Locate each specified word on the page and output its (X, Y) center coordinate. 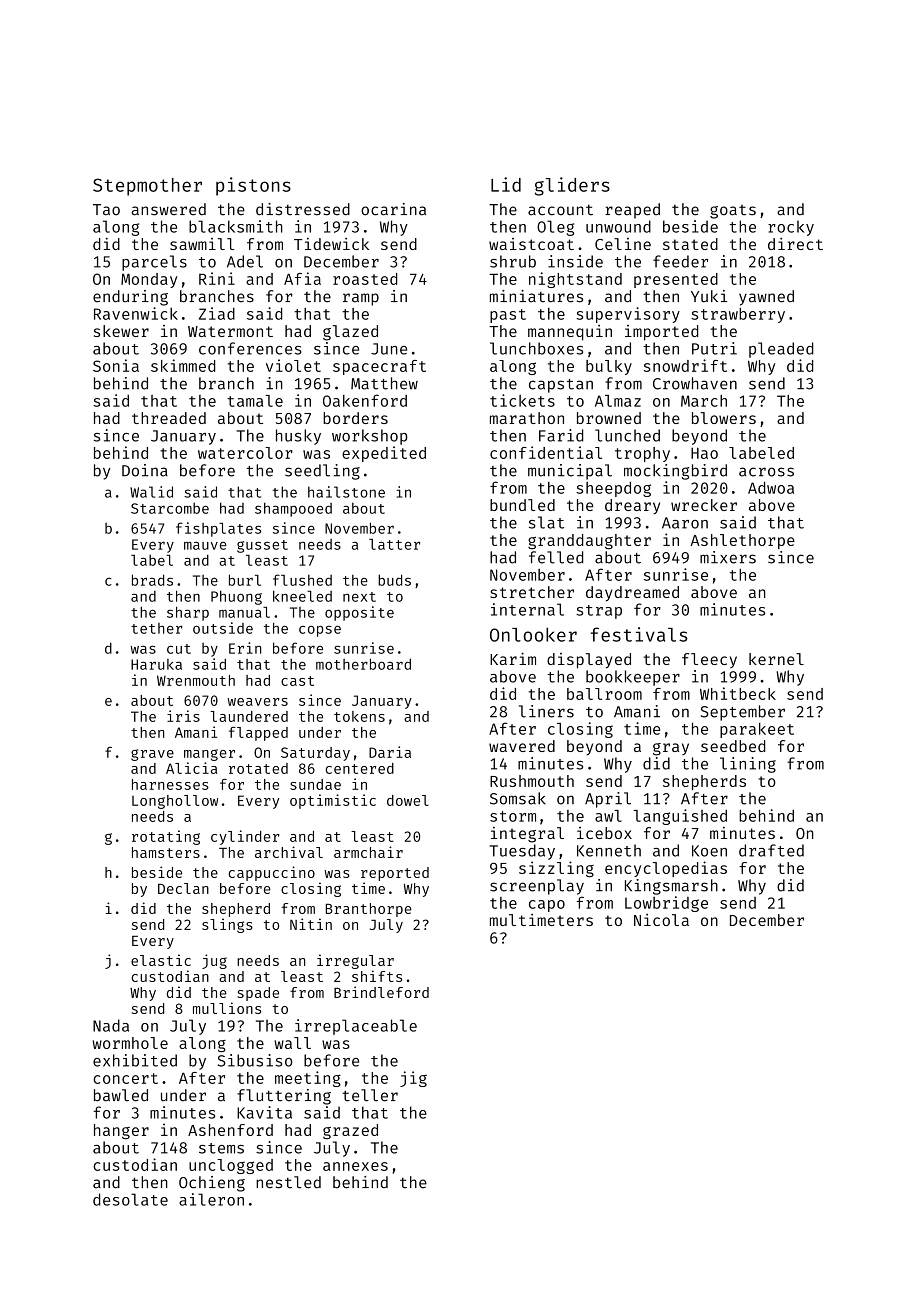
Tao (106, 210)
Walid (151, 492)
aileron (211, 1199)
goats (733, 212)
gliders (572, 186)
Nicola (661, 920)
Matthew (384, 383)
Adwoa (771, 487)
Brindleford (381, 992)
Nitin (311, 924)
